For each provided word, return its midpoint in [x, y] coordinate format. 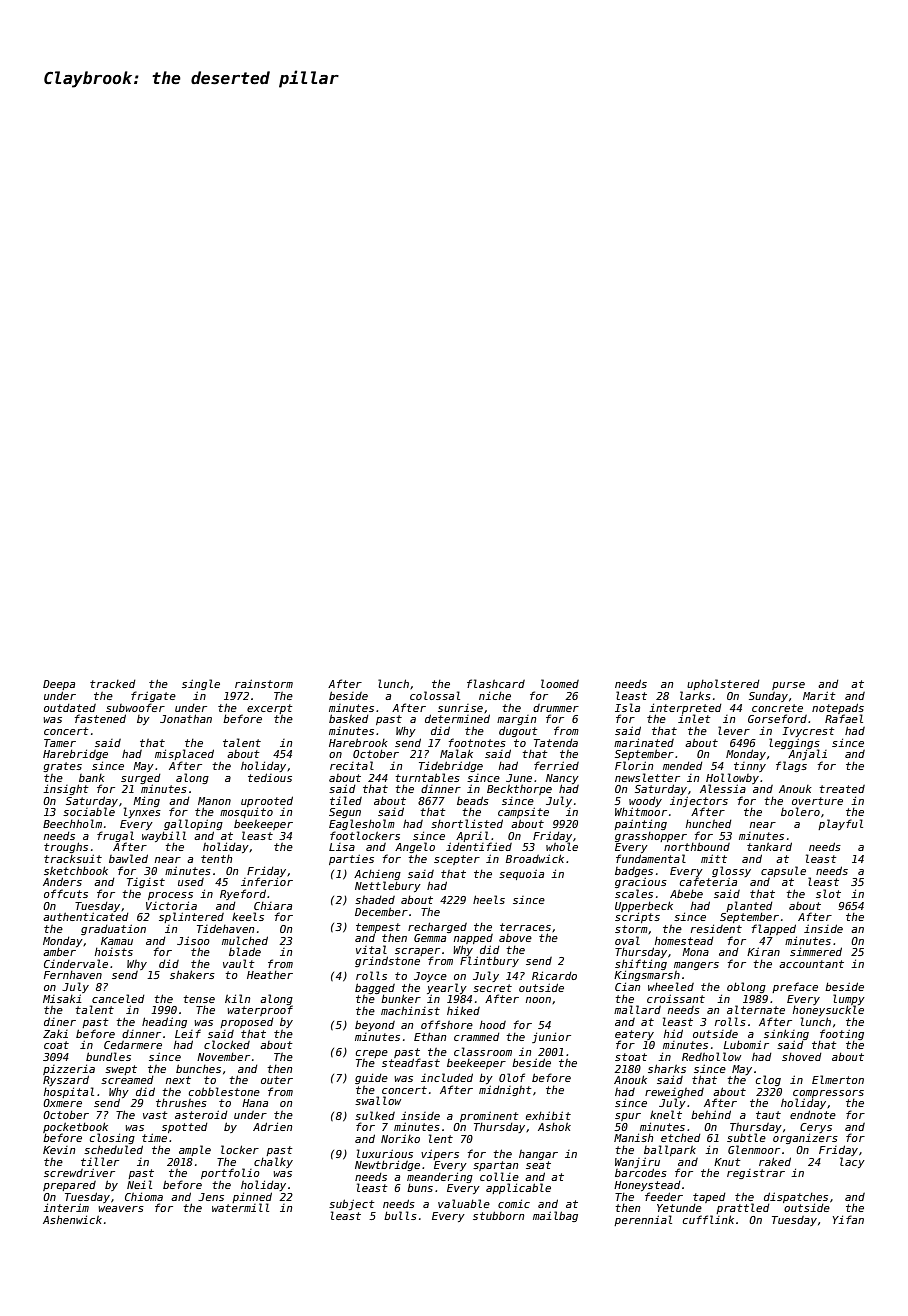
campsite [523, 812]
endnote [813, 1114]
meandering [440, 1178]
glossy [731, 872]
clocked [227, 1044]
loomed [560, 683]
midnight [505, 1090]
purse [788, 686]
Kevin [59, 1150]
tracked [113, 684]
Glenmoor [754, 1149]
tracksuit [73, 858]
